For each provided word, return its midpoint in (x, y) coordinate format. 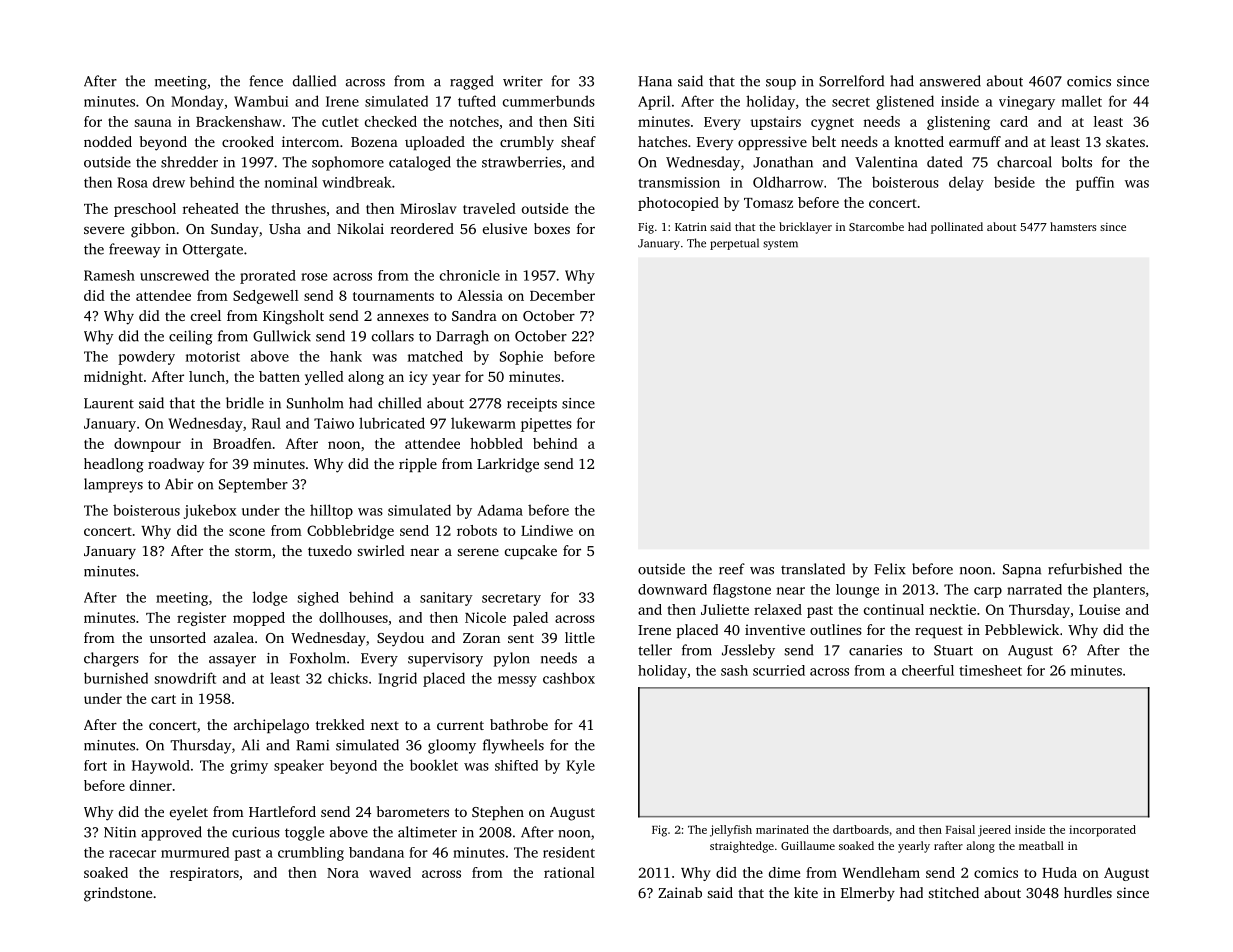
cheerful (928, 670)
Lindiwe (547, 530)
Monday (197, 102)
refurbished (1085, 569)
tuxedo (330, 550)
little (580, 637)
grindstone (118, 894)
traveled (489, 208)
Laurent (109, 403)
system (780, 245)
